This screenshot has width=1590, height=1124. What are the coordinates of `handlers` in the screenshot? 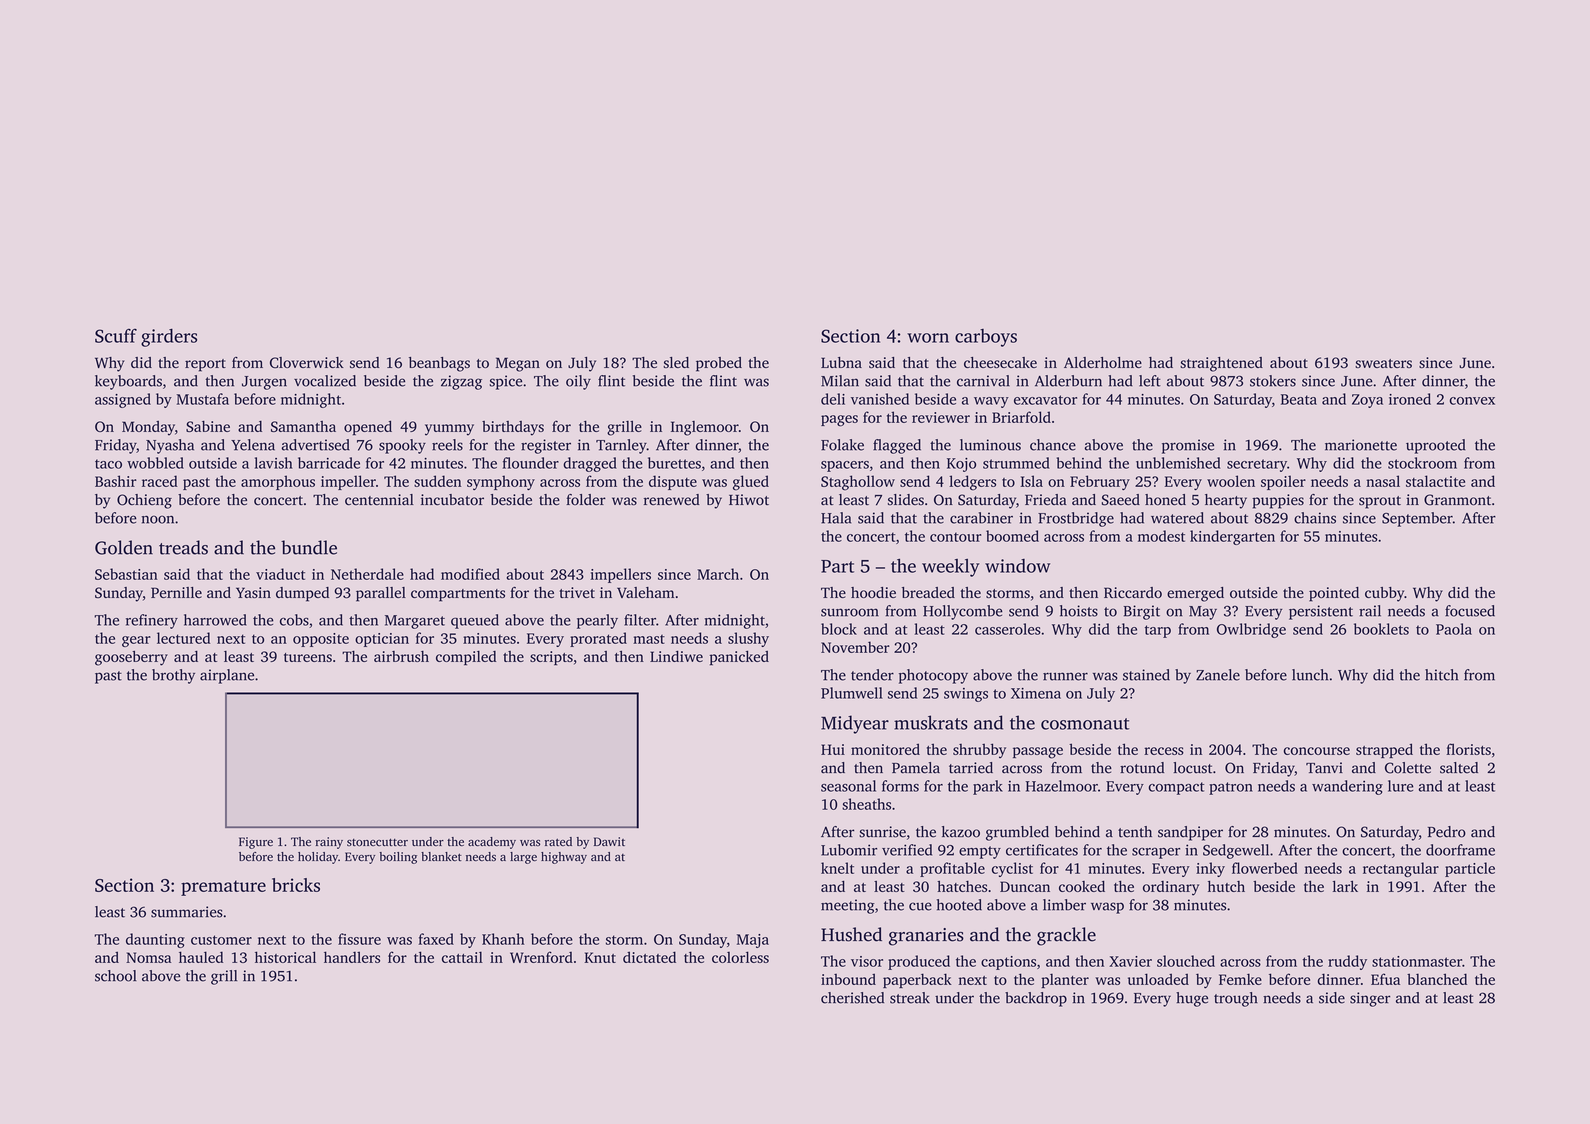 It's located at (352, 957).
